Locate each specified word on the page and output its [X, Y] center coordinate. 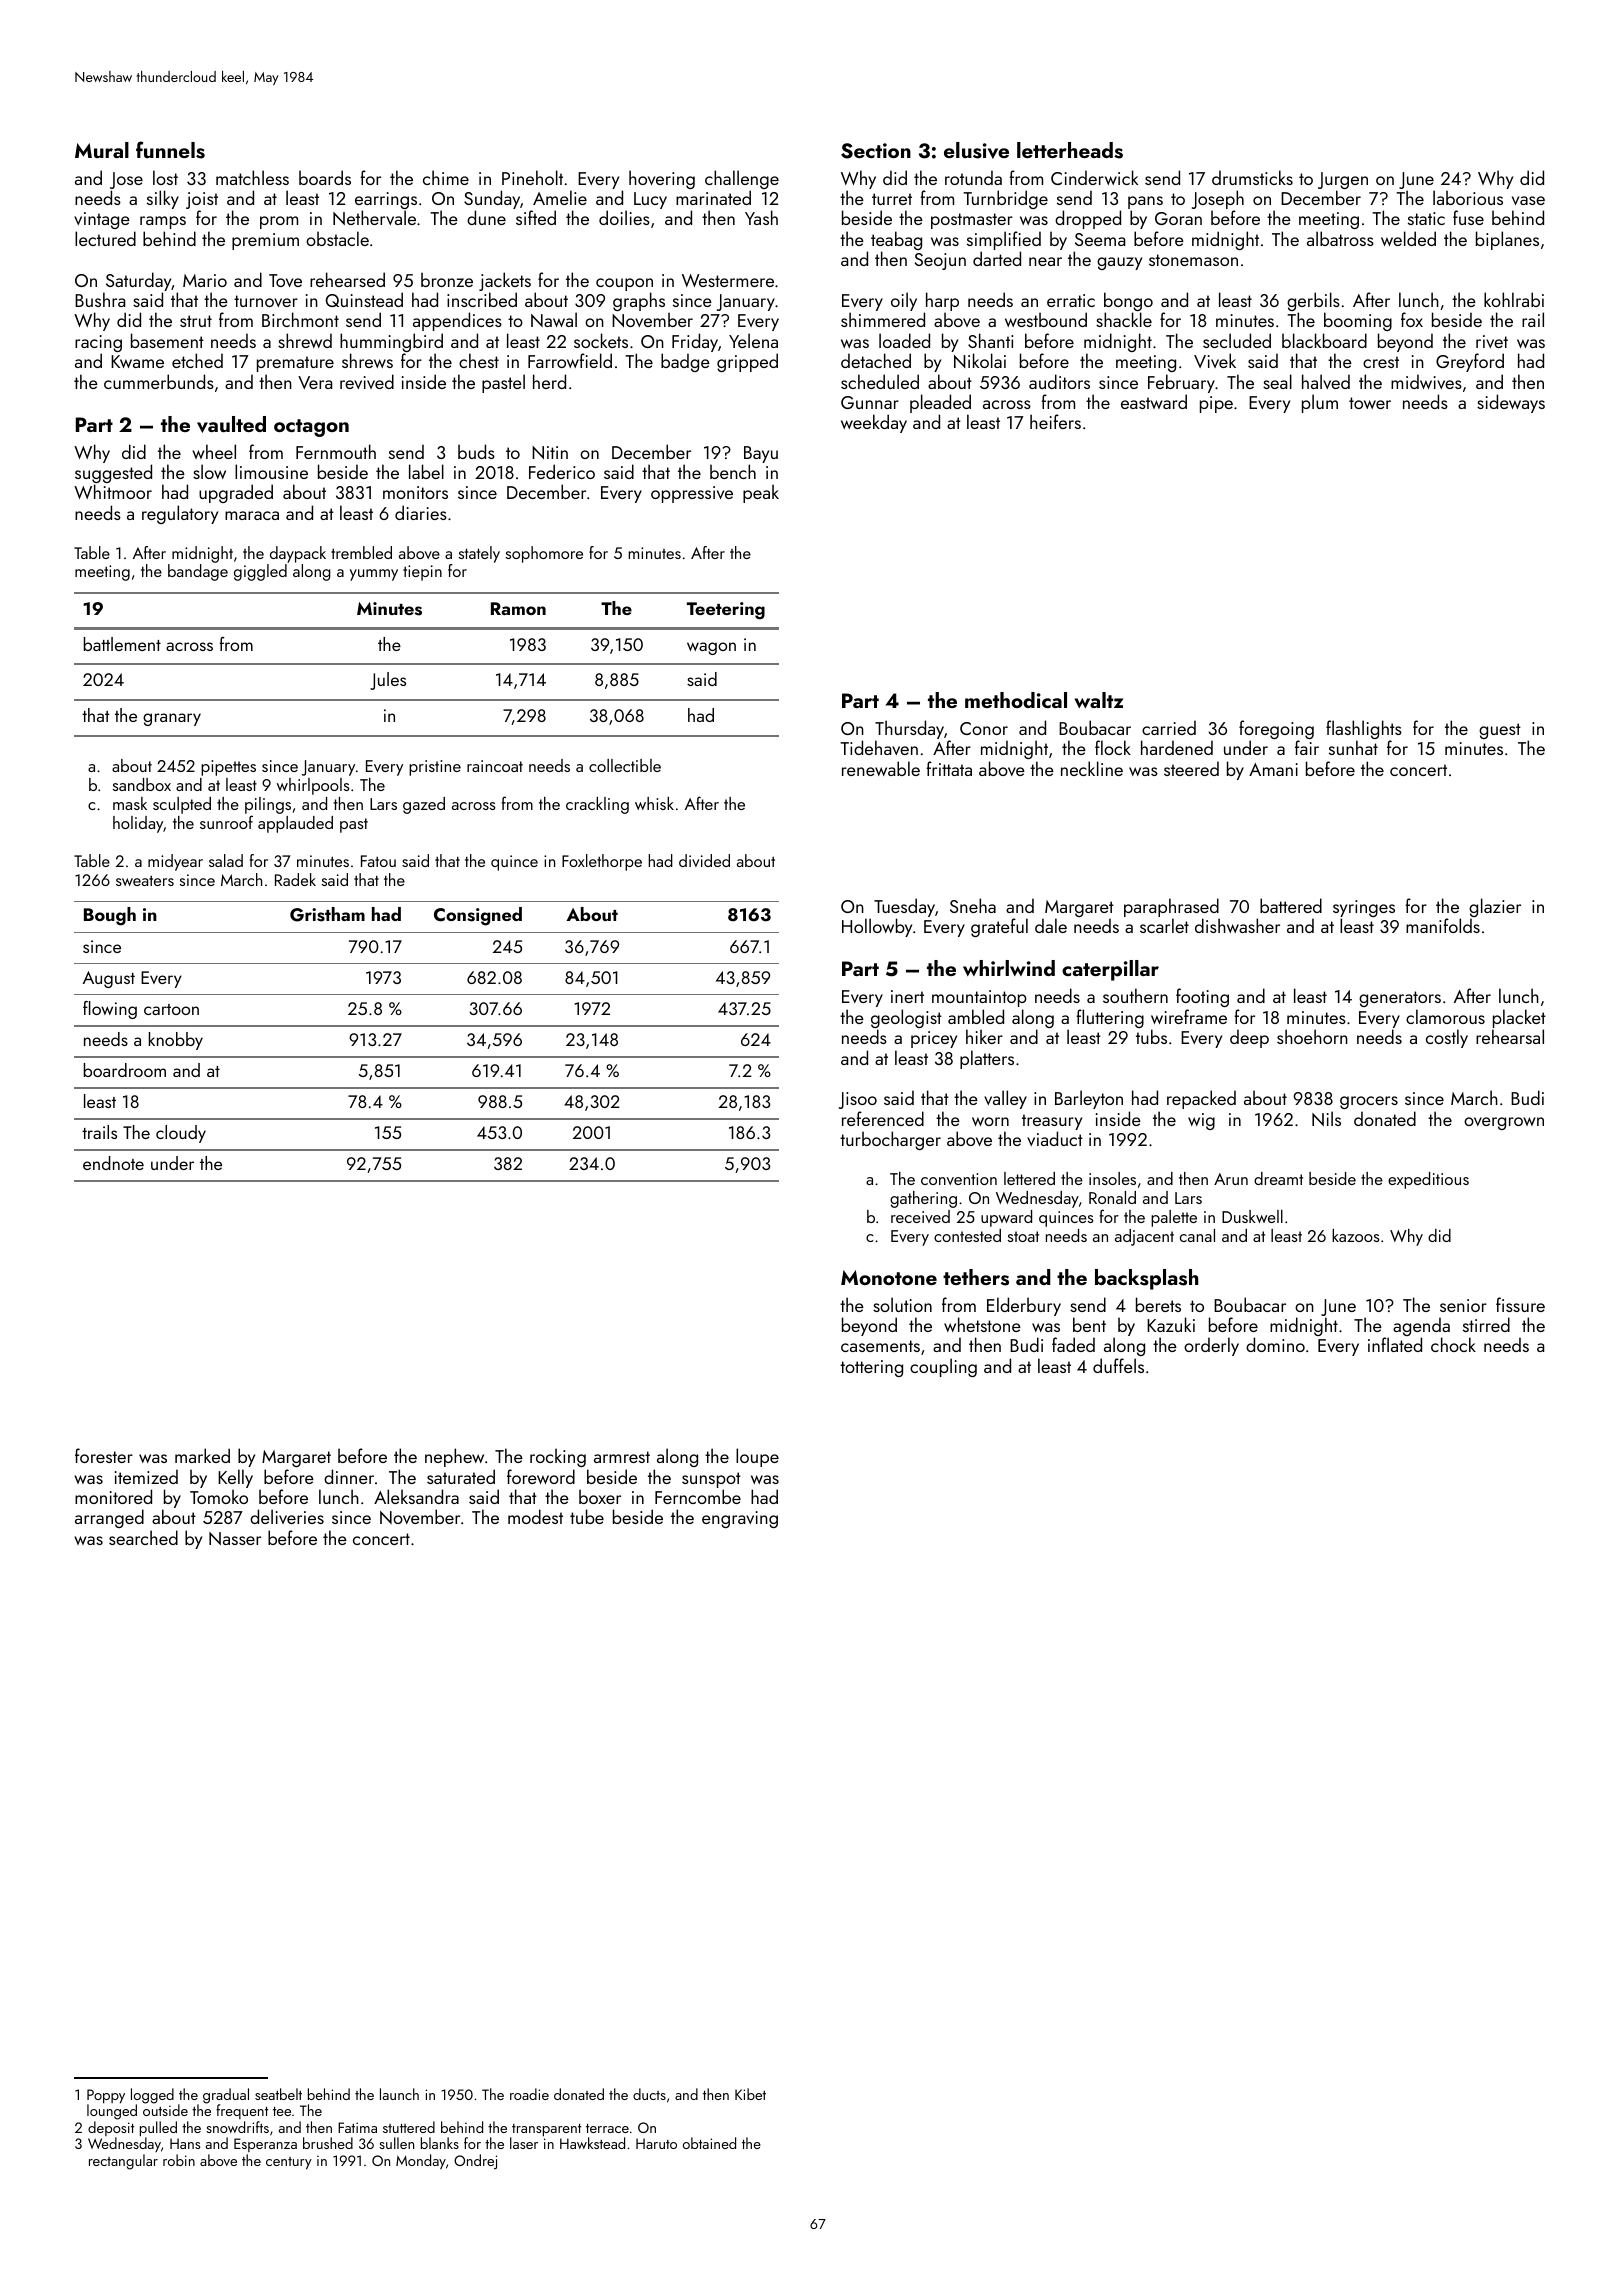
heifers [1055, 421]
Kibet [750, 2094]
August [109, 979]
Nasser [235, 1538]
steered [1191, 768]
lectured [105, 238]
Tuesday [904, 907]
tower [1370, 403]
